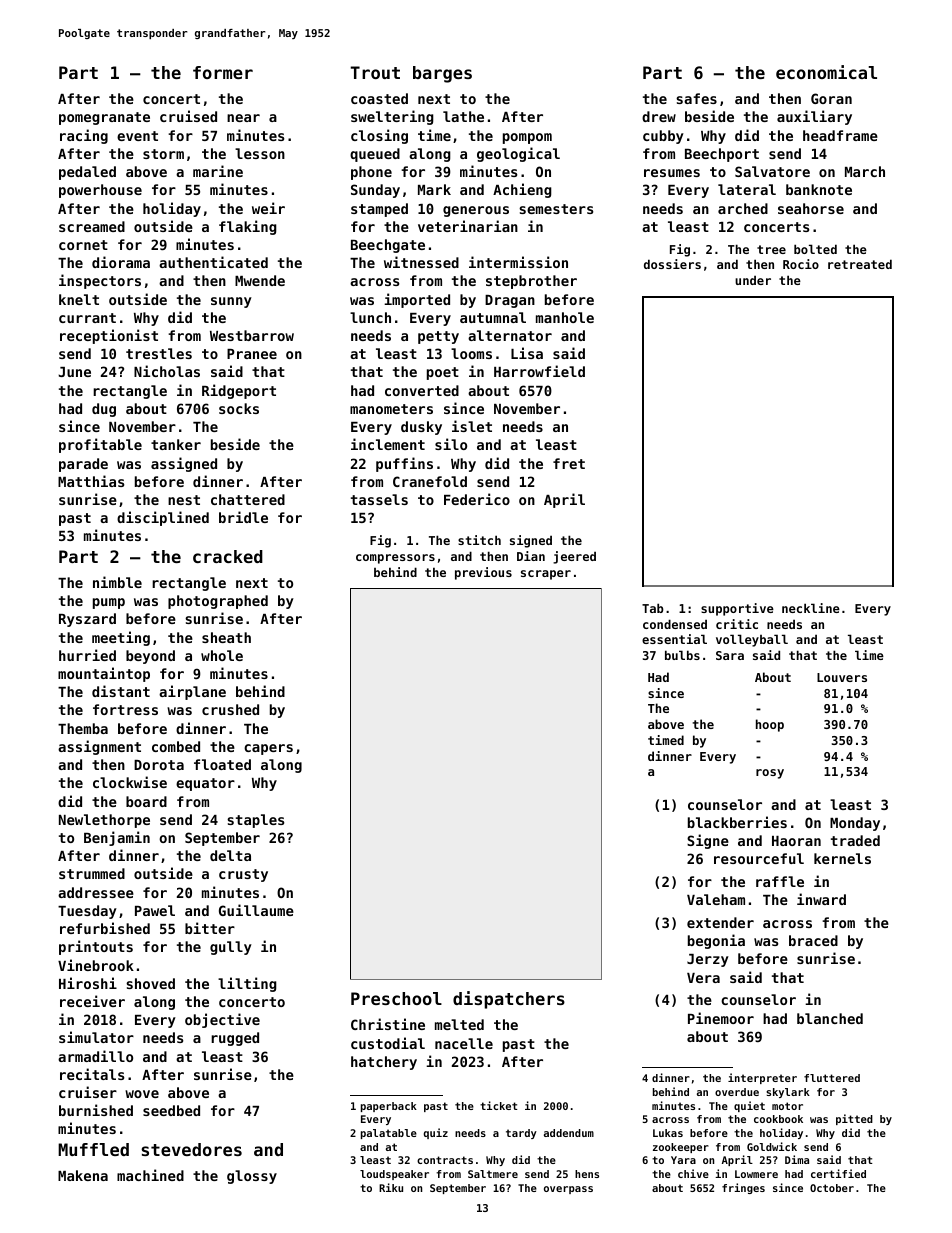  Describe the element at coordinates (218, 602) in the document. I see `photographed` at that location.
